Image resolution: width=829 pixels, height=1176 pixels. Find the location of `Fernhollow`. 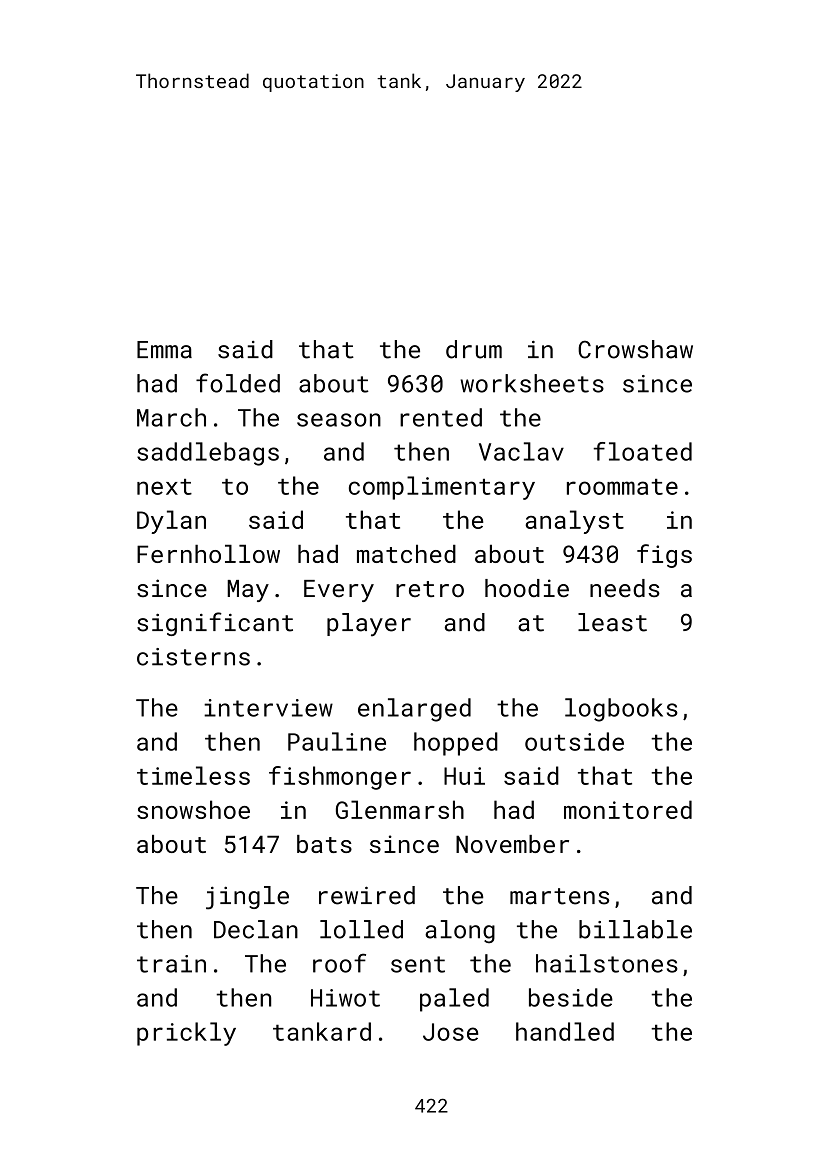

Fernhollow is located at coordinates (208, 553).
